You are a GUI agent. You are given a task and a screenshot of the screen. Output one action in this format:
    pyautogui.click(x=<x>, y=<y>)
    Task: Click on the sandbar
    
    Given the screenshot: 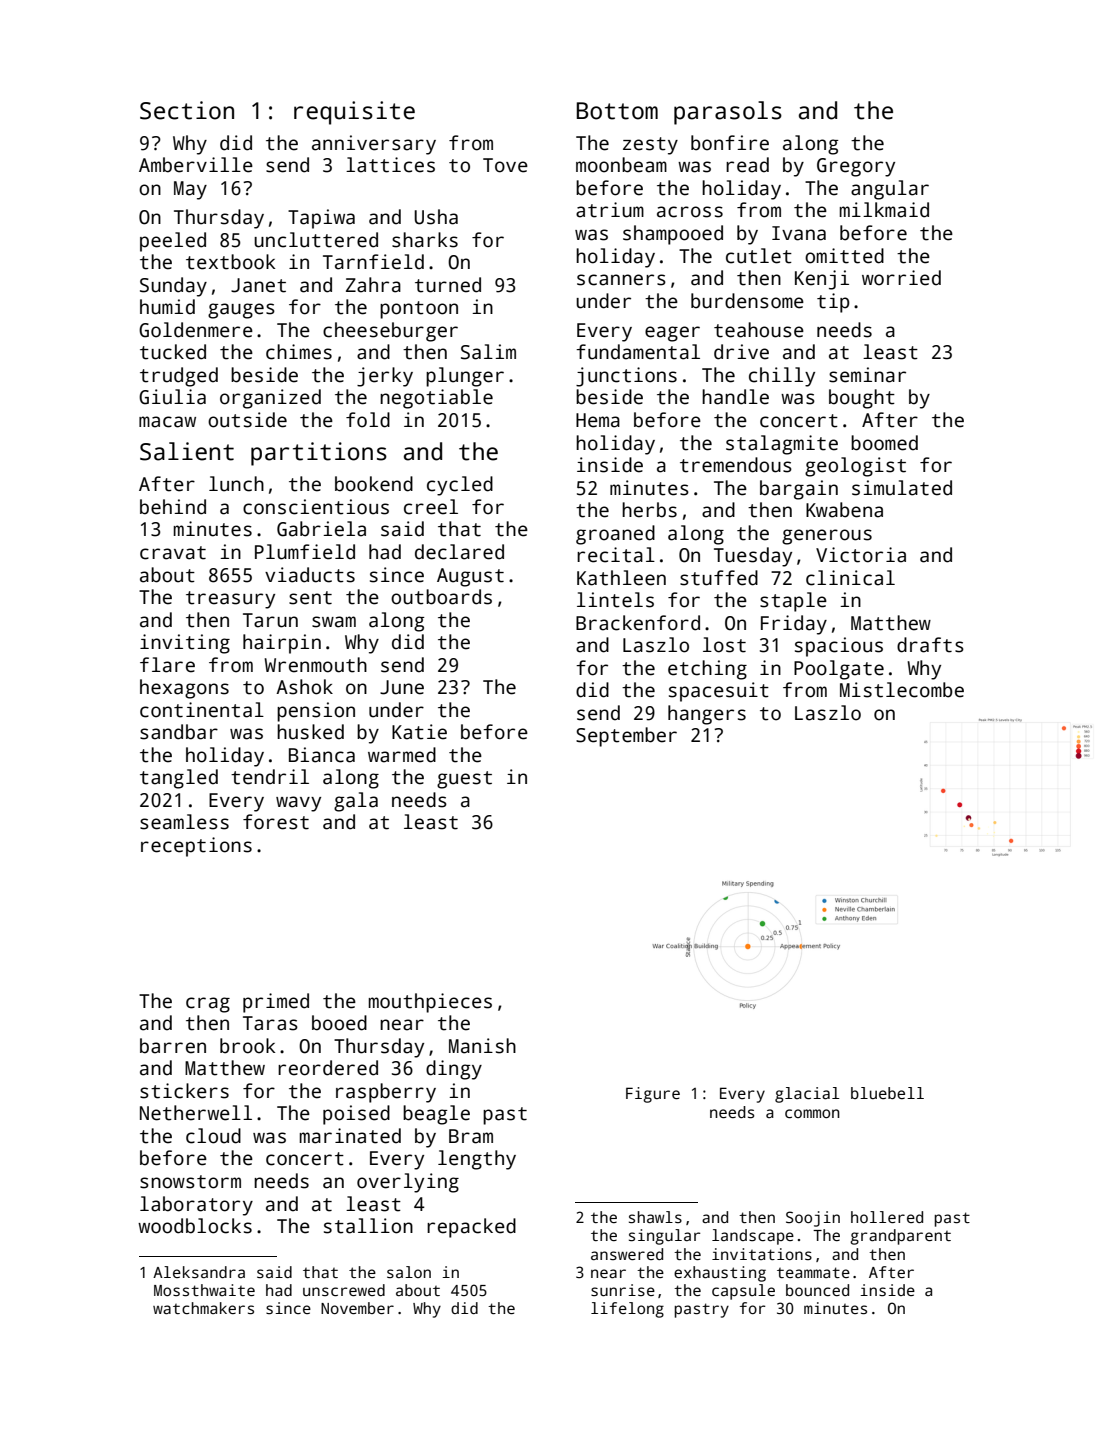 What is the action you would take?
    pyautogui.click(x=179, y=732)
